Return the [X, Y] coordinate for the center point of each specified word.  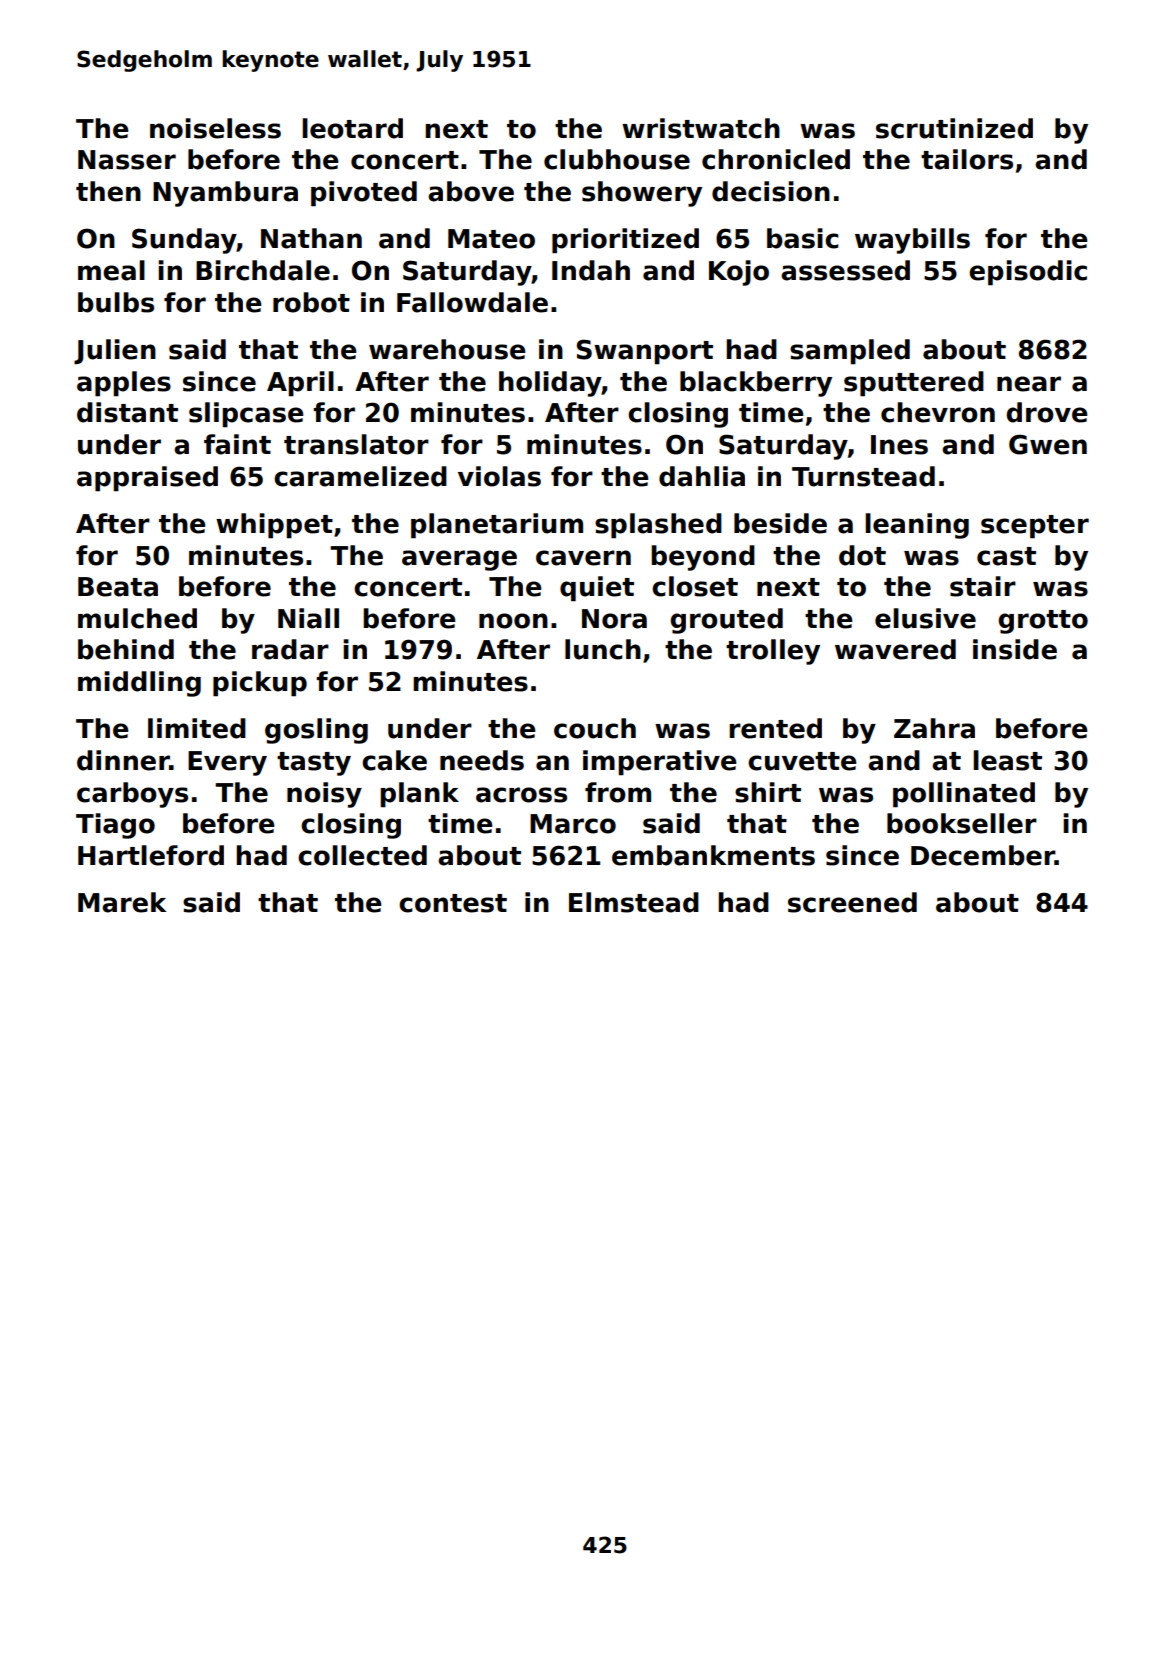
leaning [917, 526]
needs [482, 760]
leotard [352, 128]
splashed [658, 526]
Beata [118, 587]
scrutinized [954, 128]
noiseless [215, 128]
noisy [324, 795]
